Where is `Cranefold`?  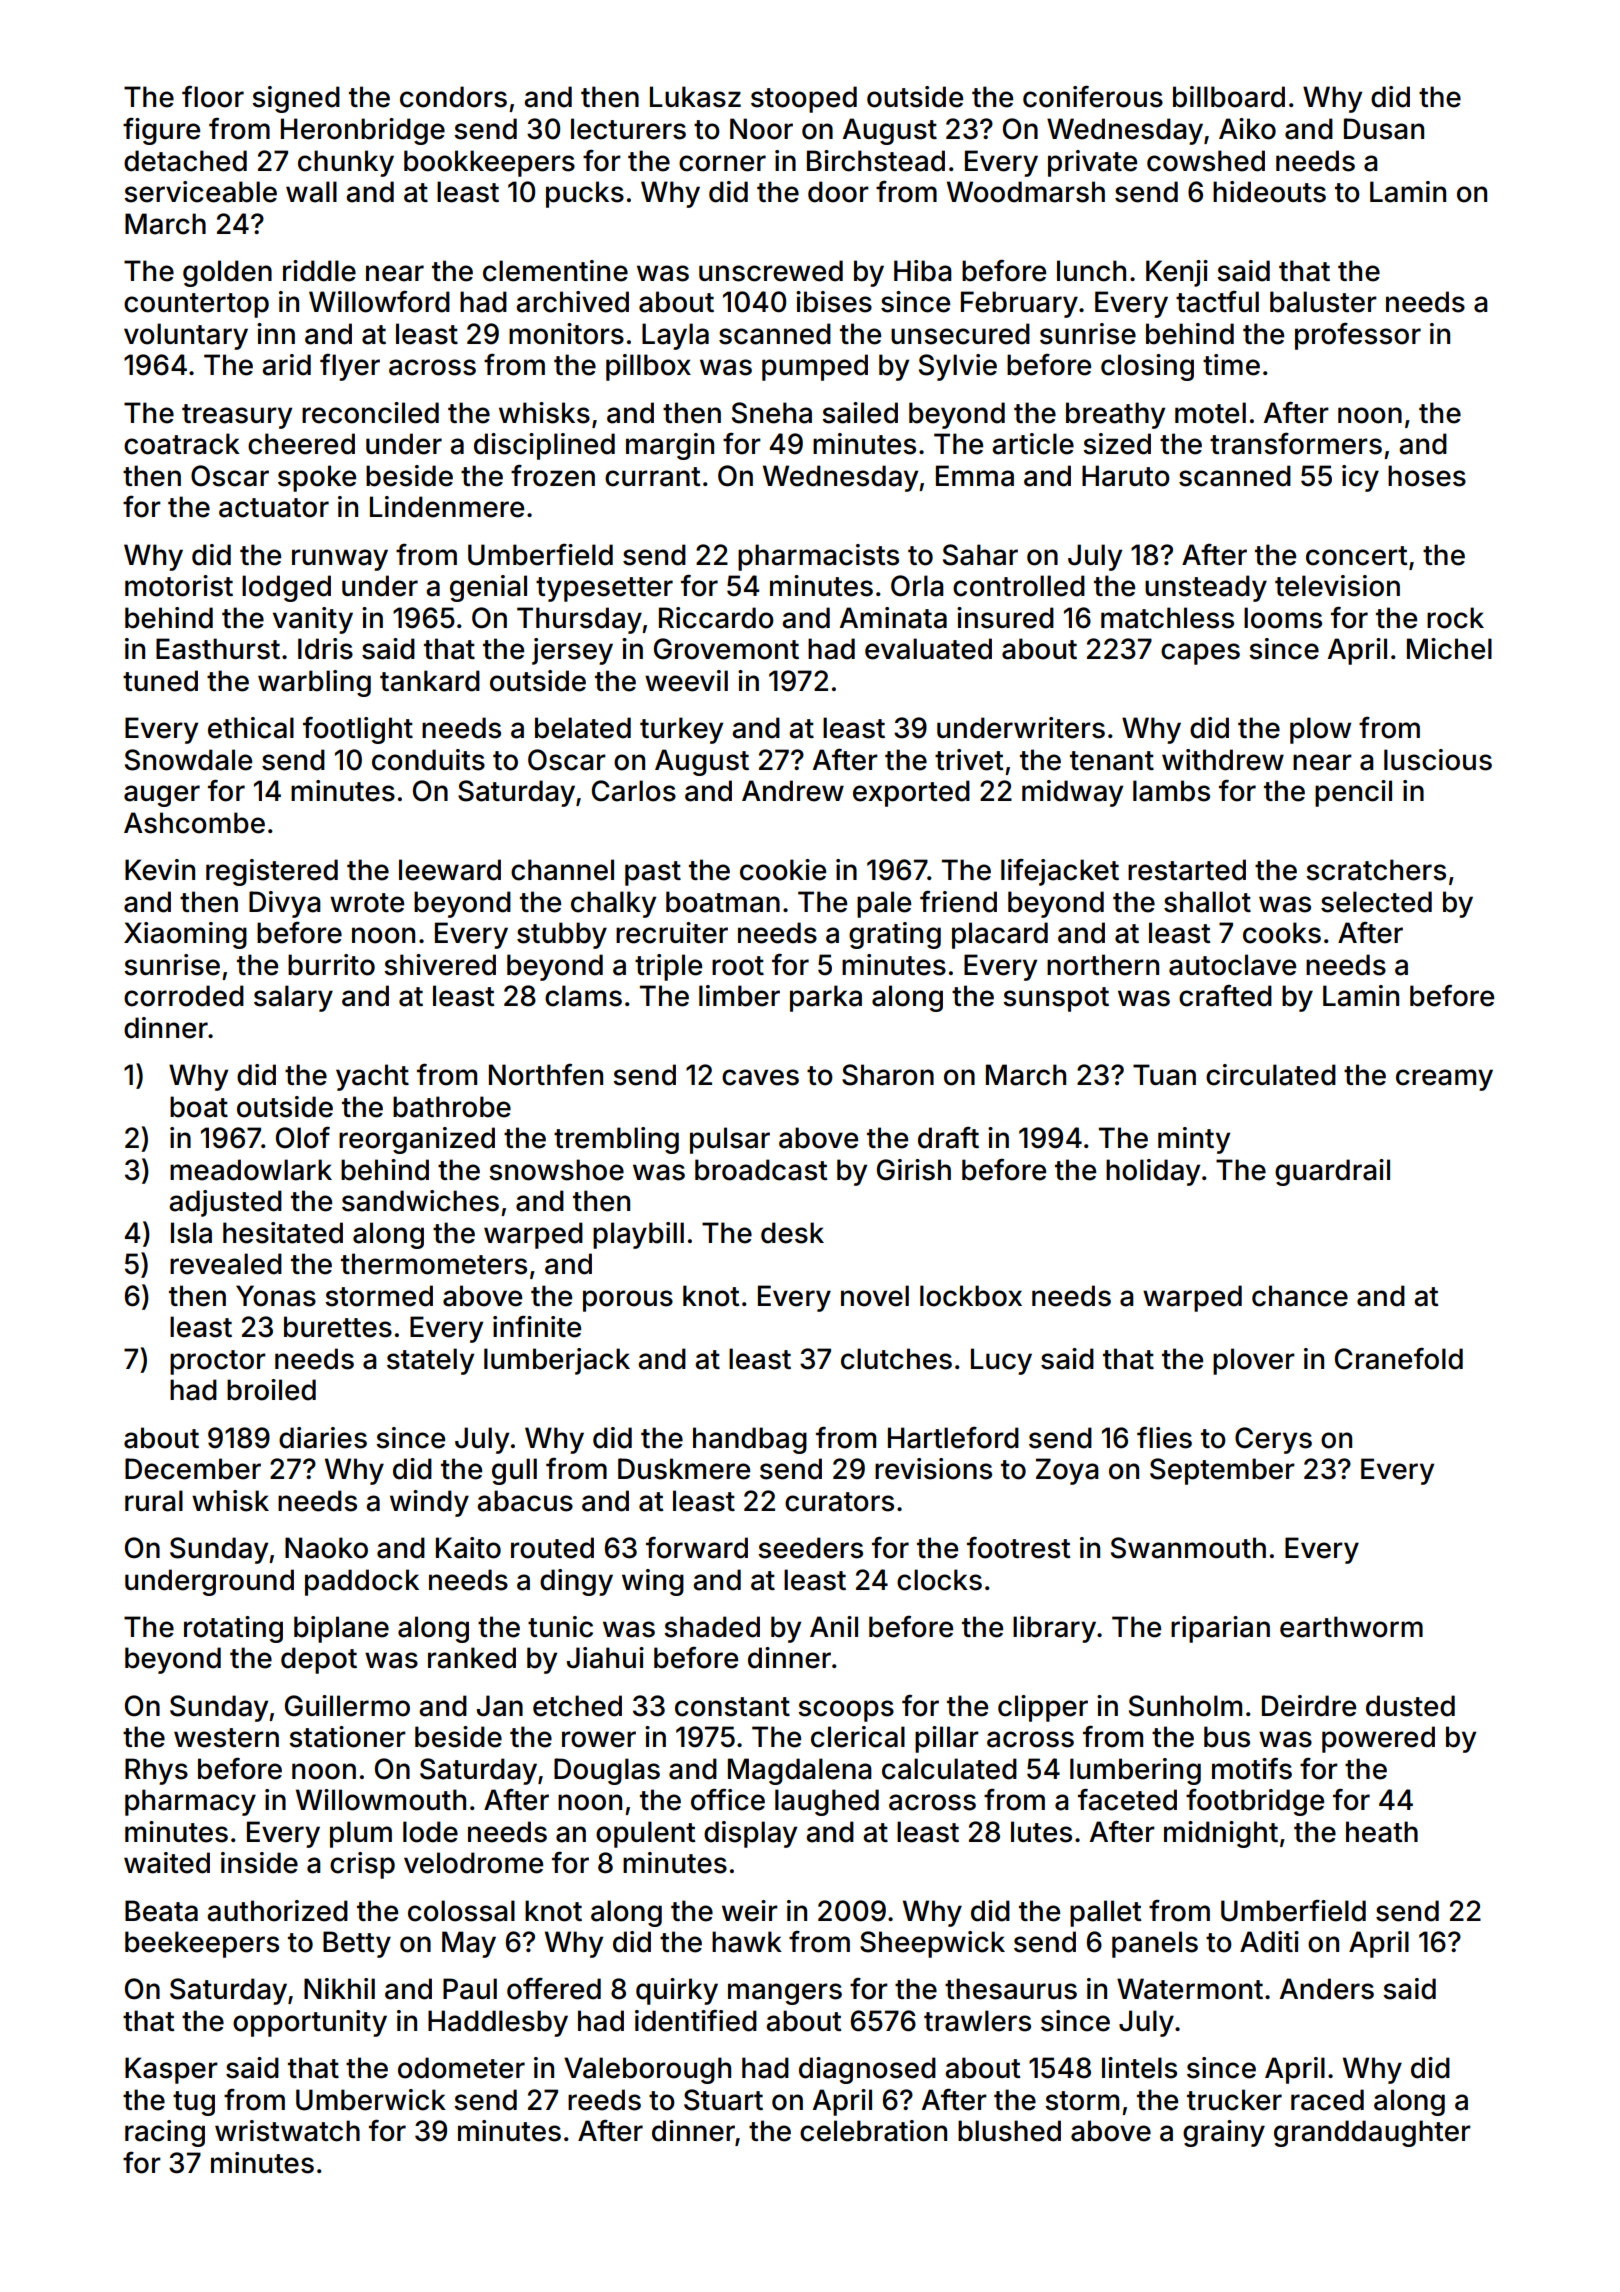
Cranefold is located at coordinates (1399, 1358).
